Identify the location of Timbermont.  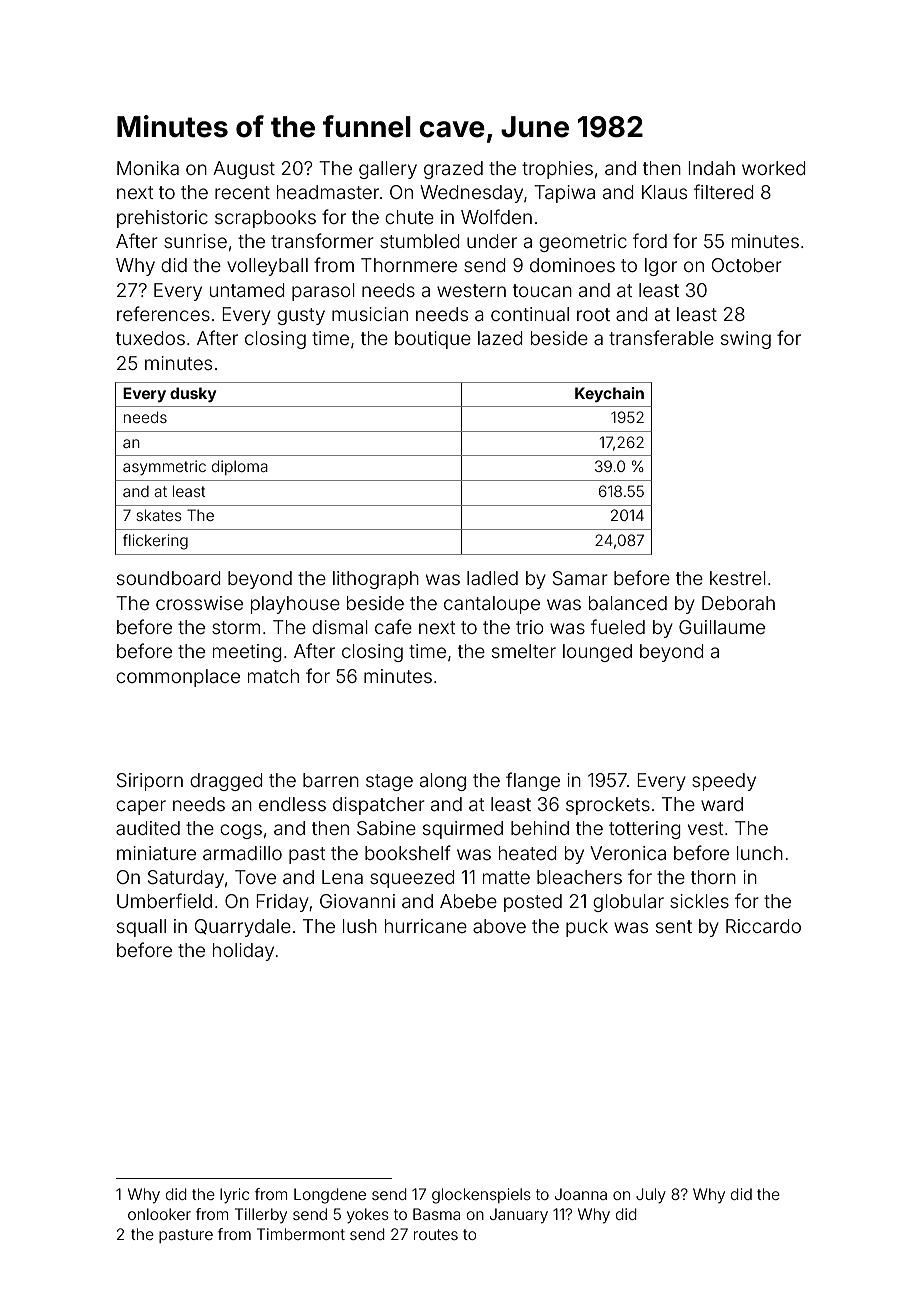
(301, 1234).
